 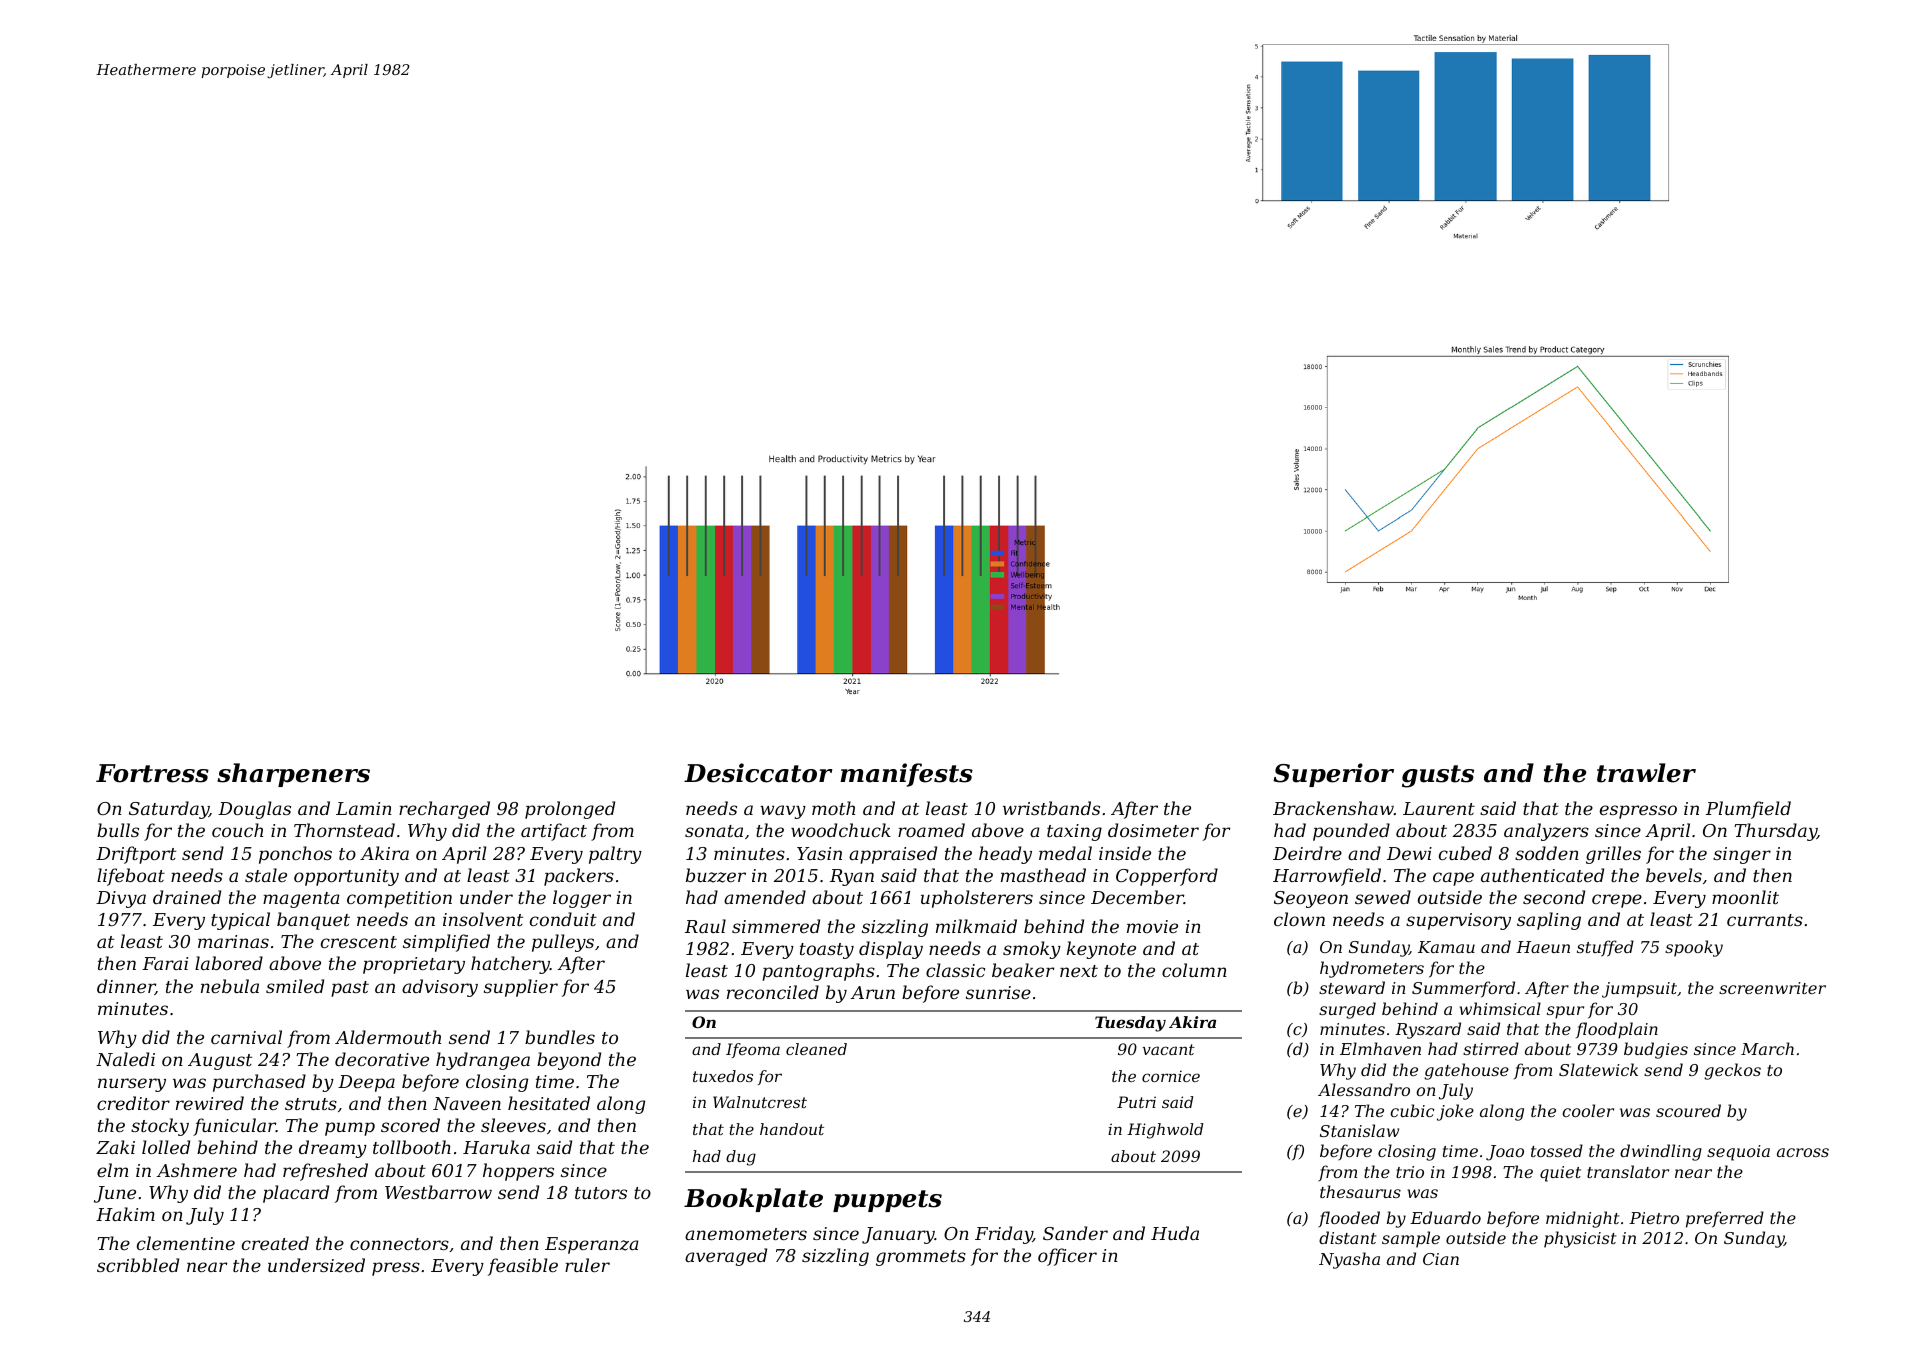 I want to click on Farai, so click(x=165, y=963).
